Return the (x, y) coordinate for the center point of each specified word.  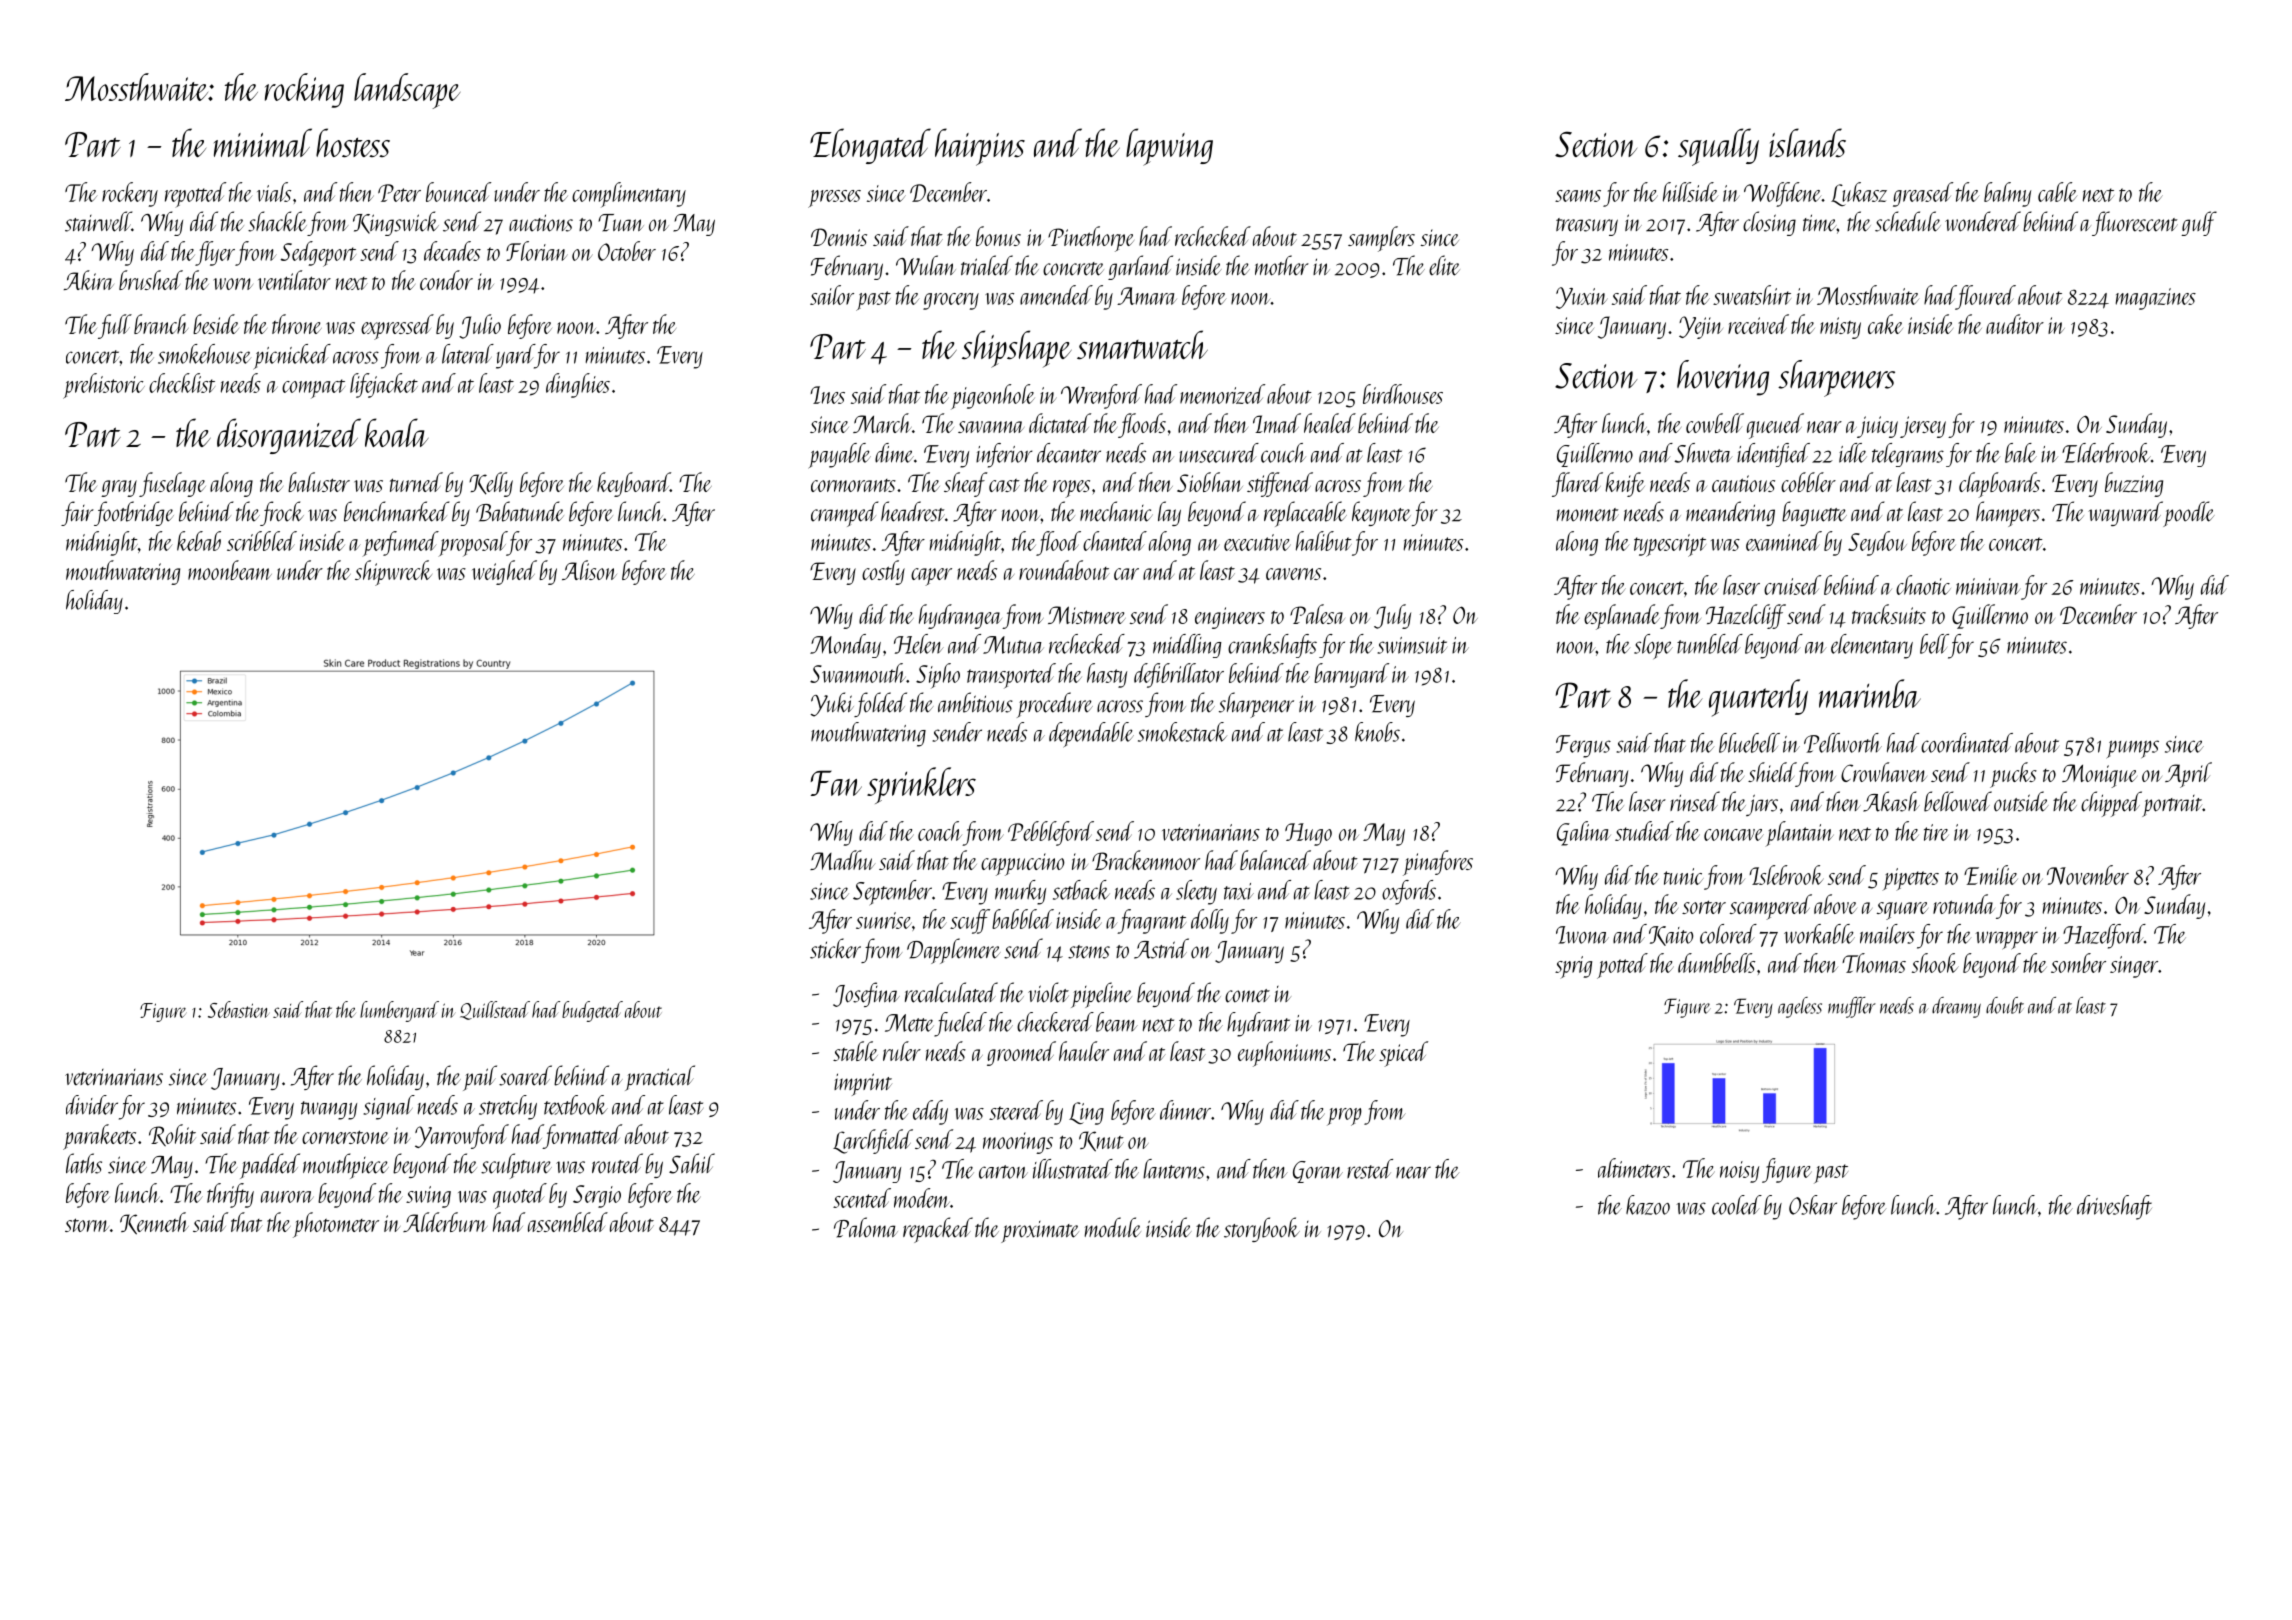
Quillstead (495, 1010)
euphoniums (1284, 1054)
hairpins (980, 147)
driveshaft (2114, 1207)
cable (2057, 192)
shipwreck (393, 573)
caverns (1293, 574)
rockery (130, 194)
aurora (287, 1197)
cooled (1737, 1205)
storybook (1262, 1229)
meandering (1730, 513)
